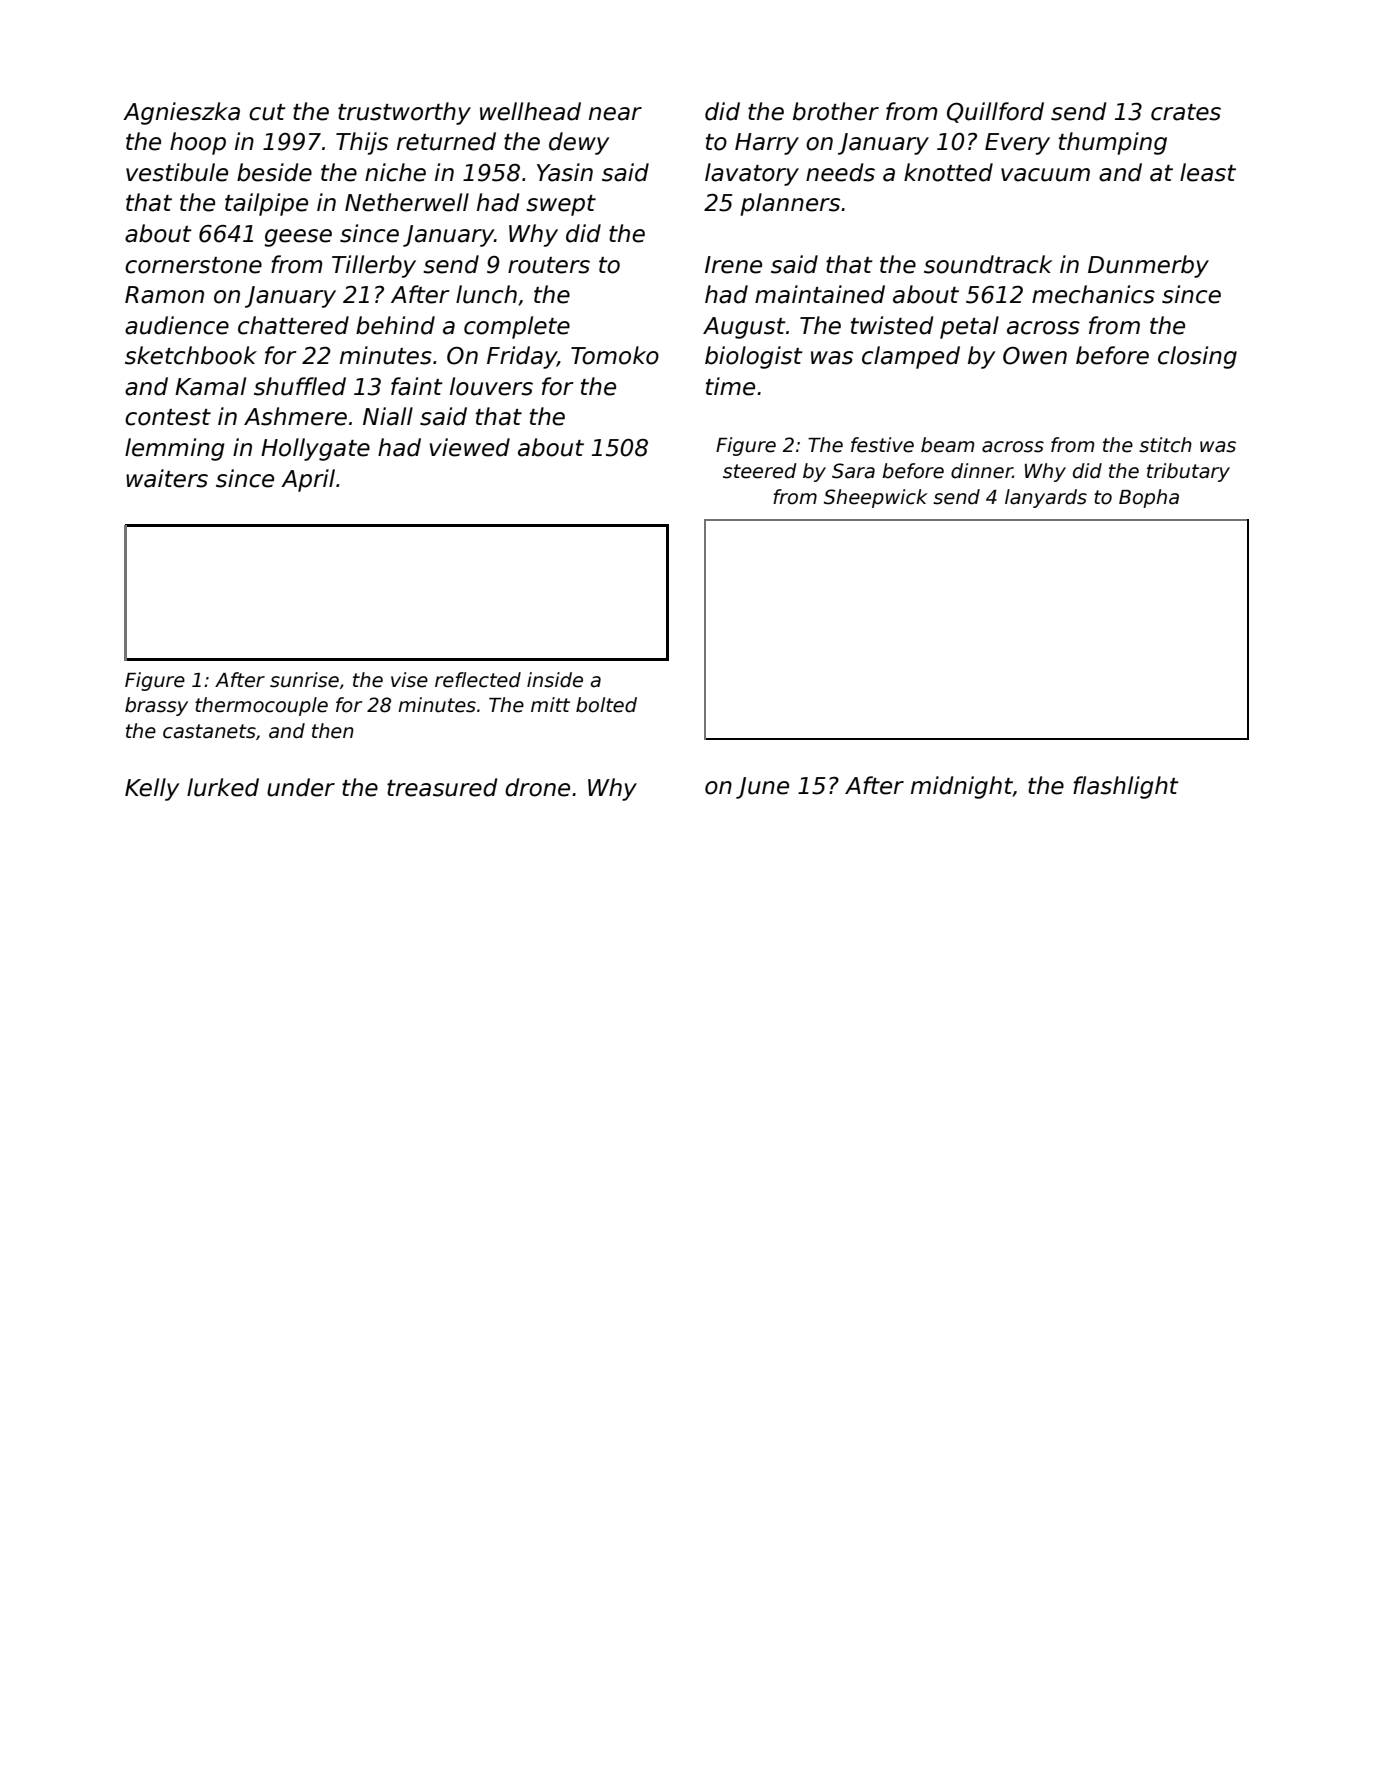 The image size is (1373, 1777). Describe the element at coordinates (882, 445) in the screenshot. I see `festive` at that location.
